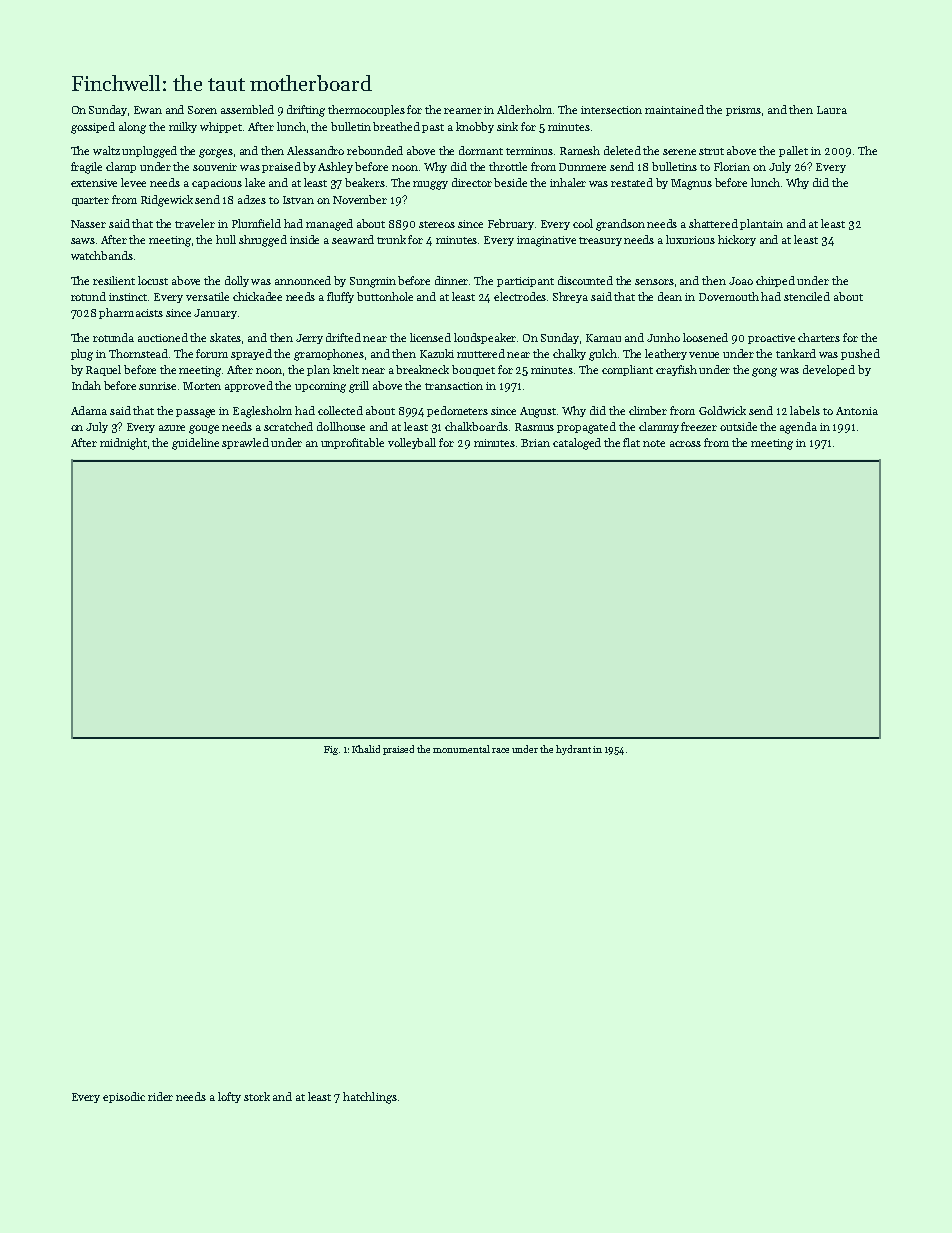 The image size is (952, 1233). I want to click on sunrise, so click(157, 386).
